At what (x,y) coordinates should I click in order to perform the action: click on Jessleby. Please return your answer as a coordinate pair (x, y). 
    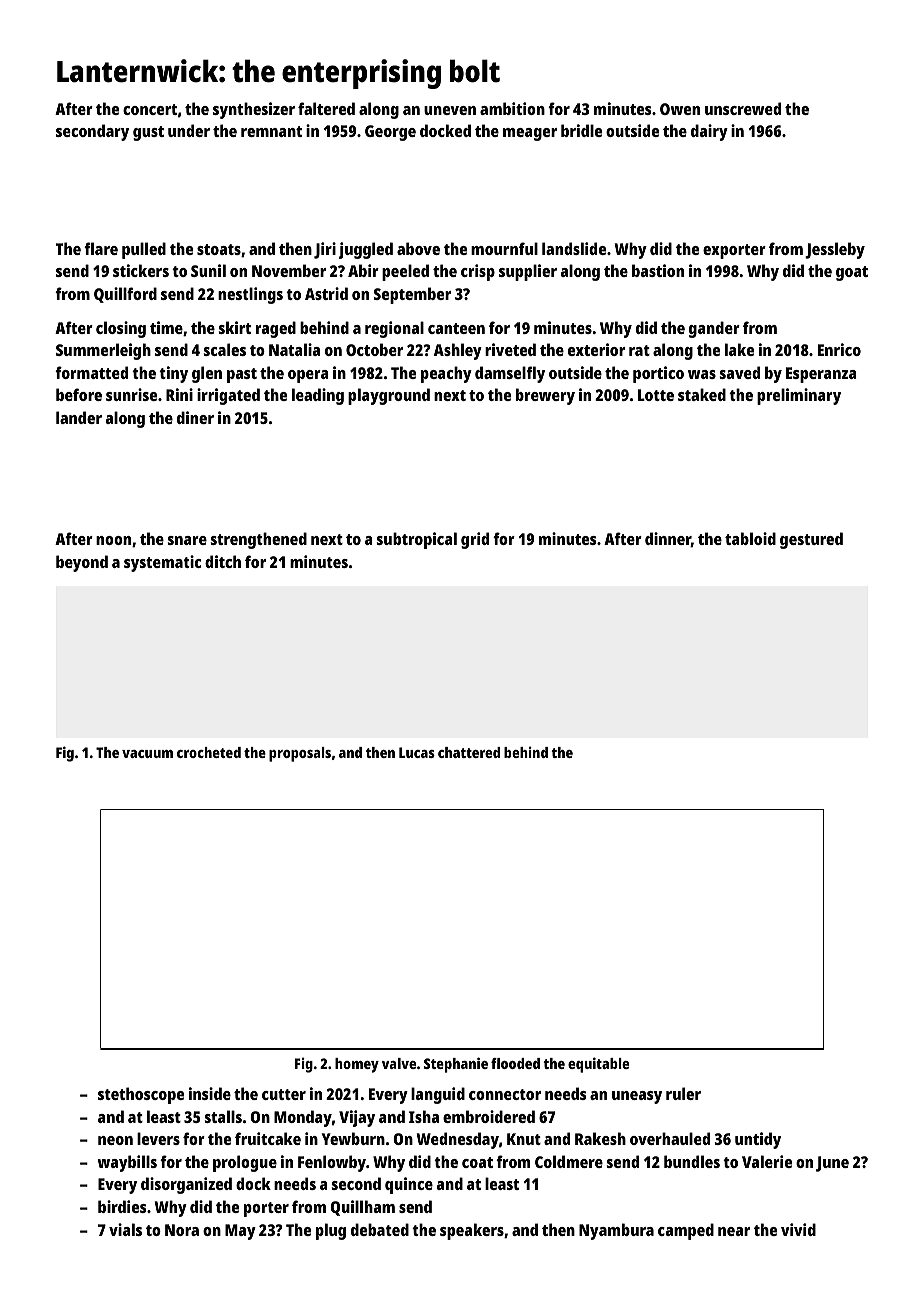
    Looking at the image, I should click on (835, 250).
